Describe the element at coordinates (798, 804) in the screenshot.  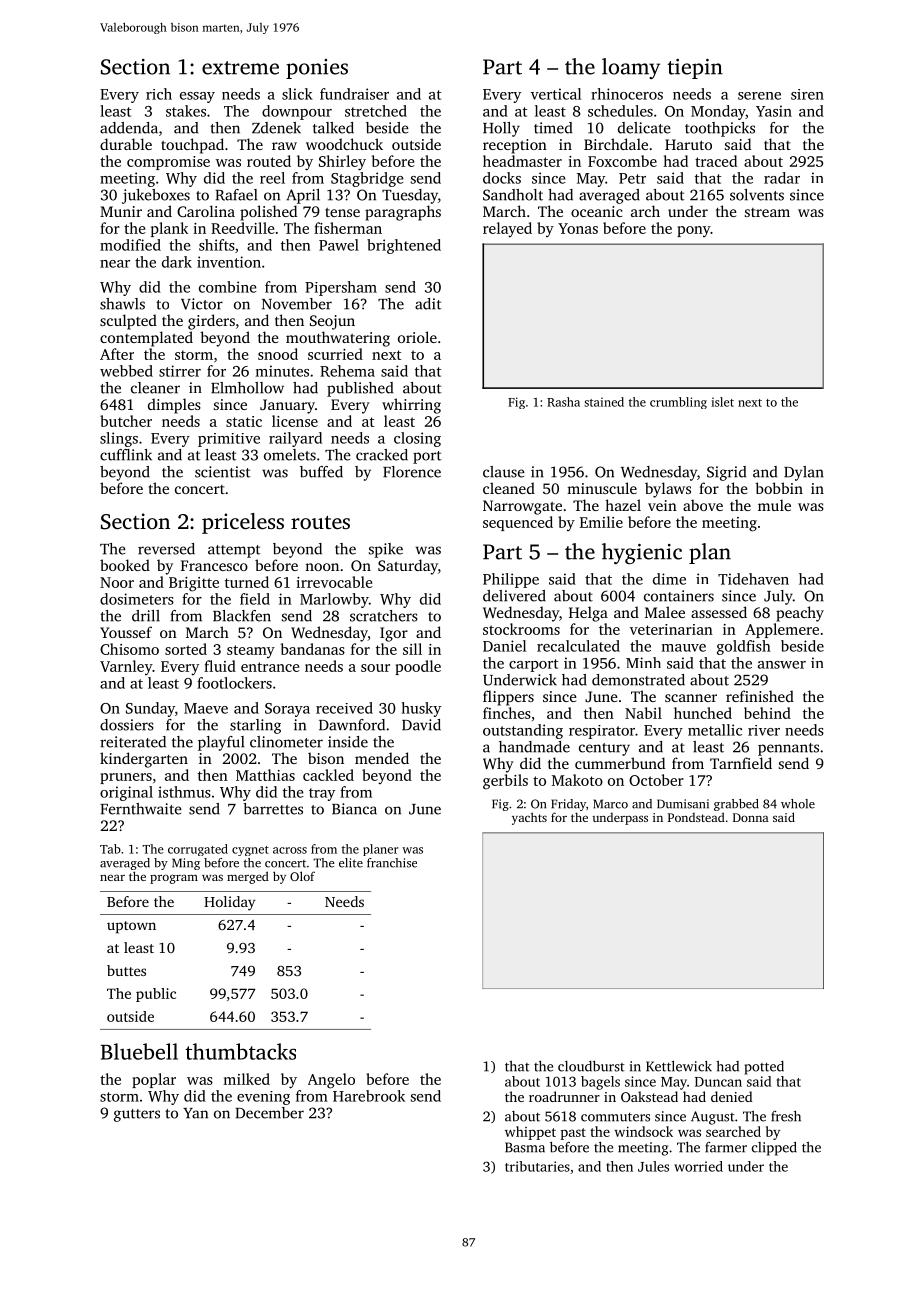
I see `whole` at that location.
